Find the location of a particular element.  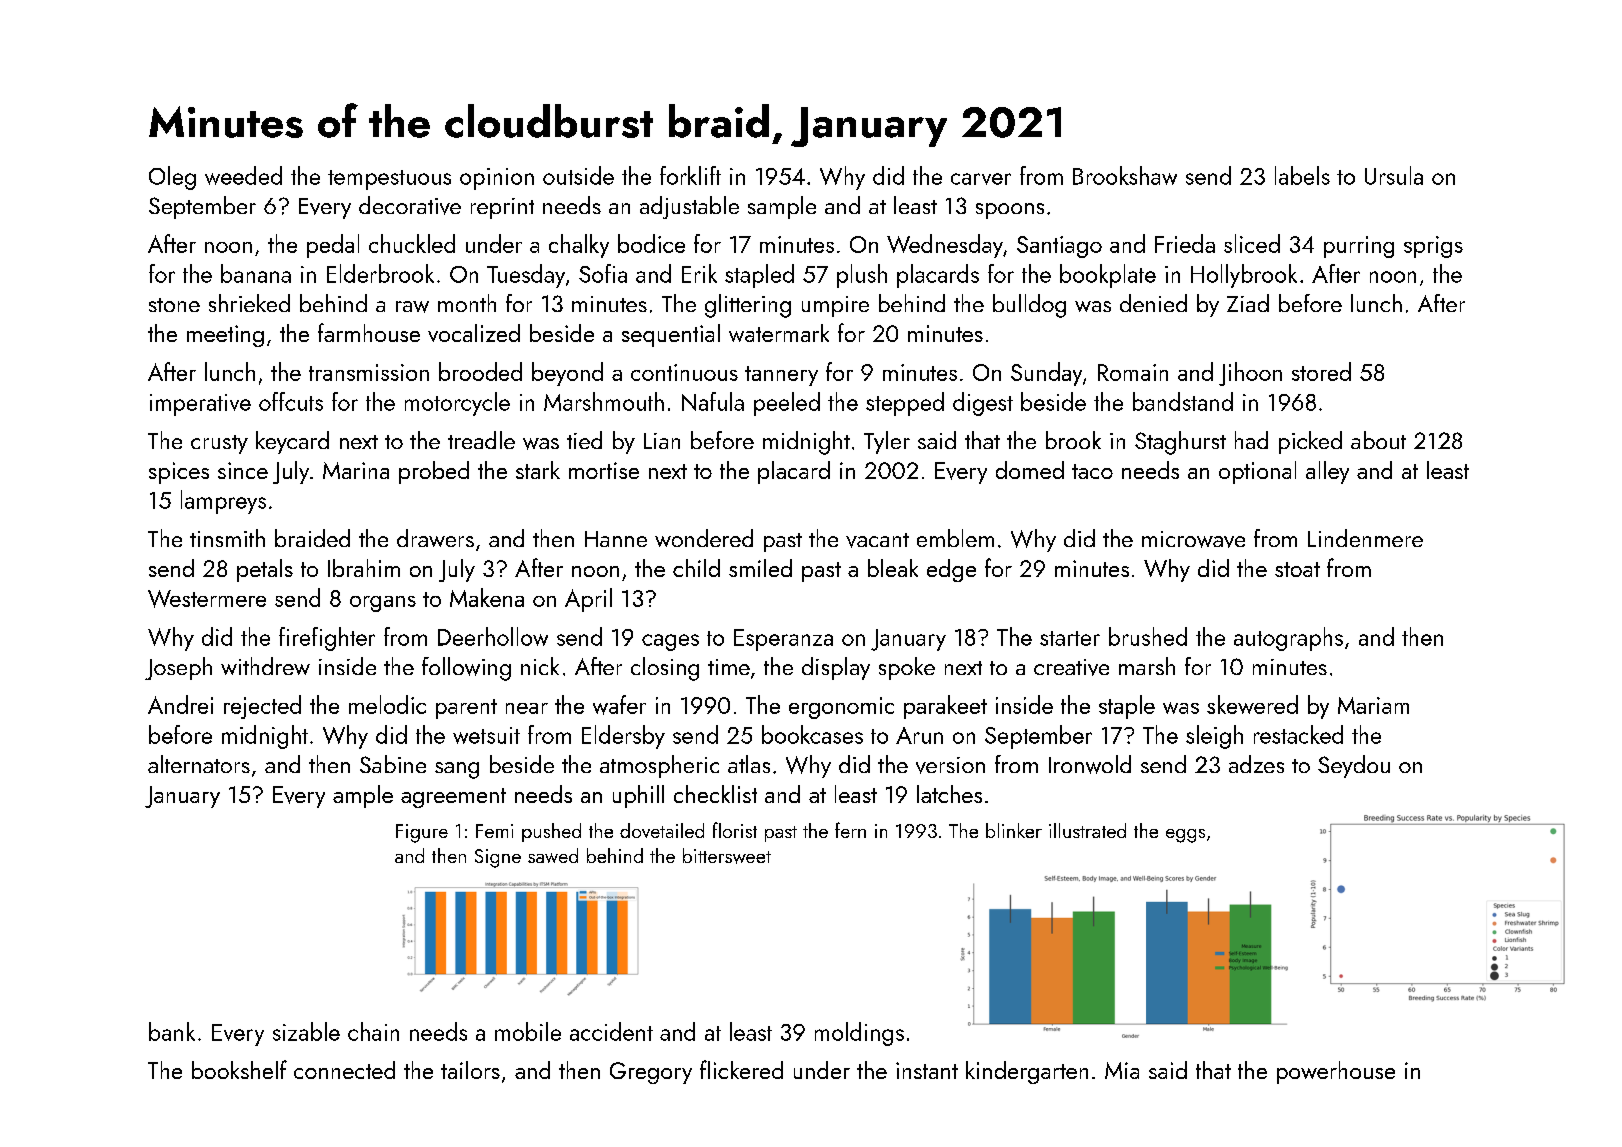

Mariam is located at coordinates (1373, 705).
